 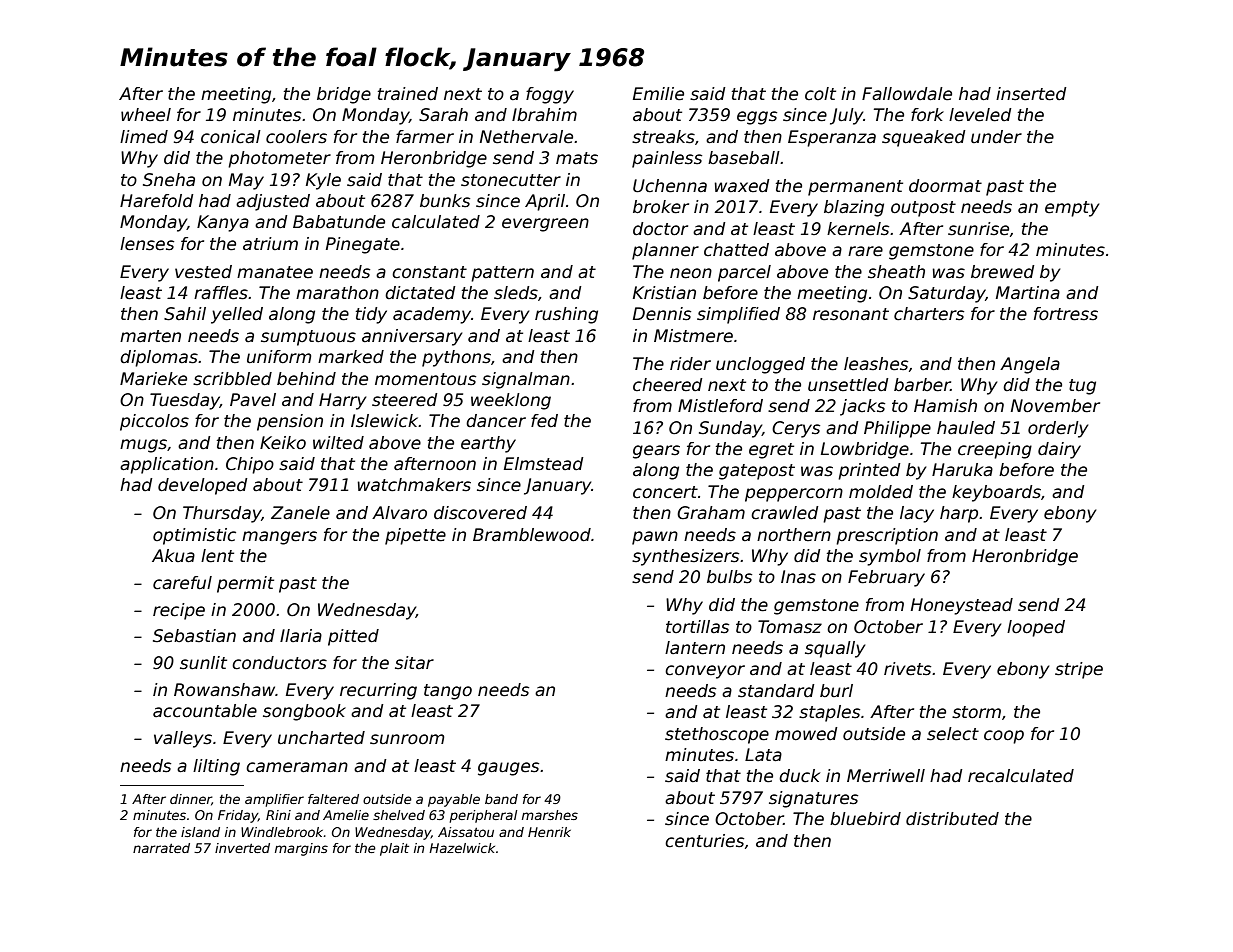 I want to click on Pinegate, so click(x=363, y=245).
